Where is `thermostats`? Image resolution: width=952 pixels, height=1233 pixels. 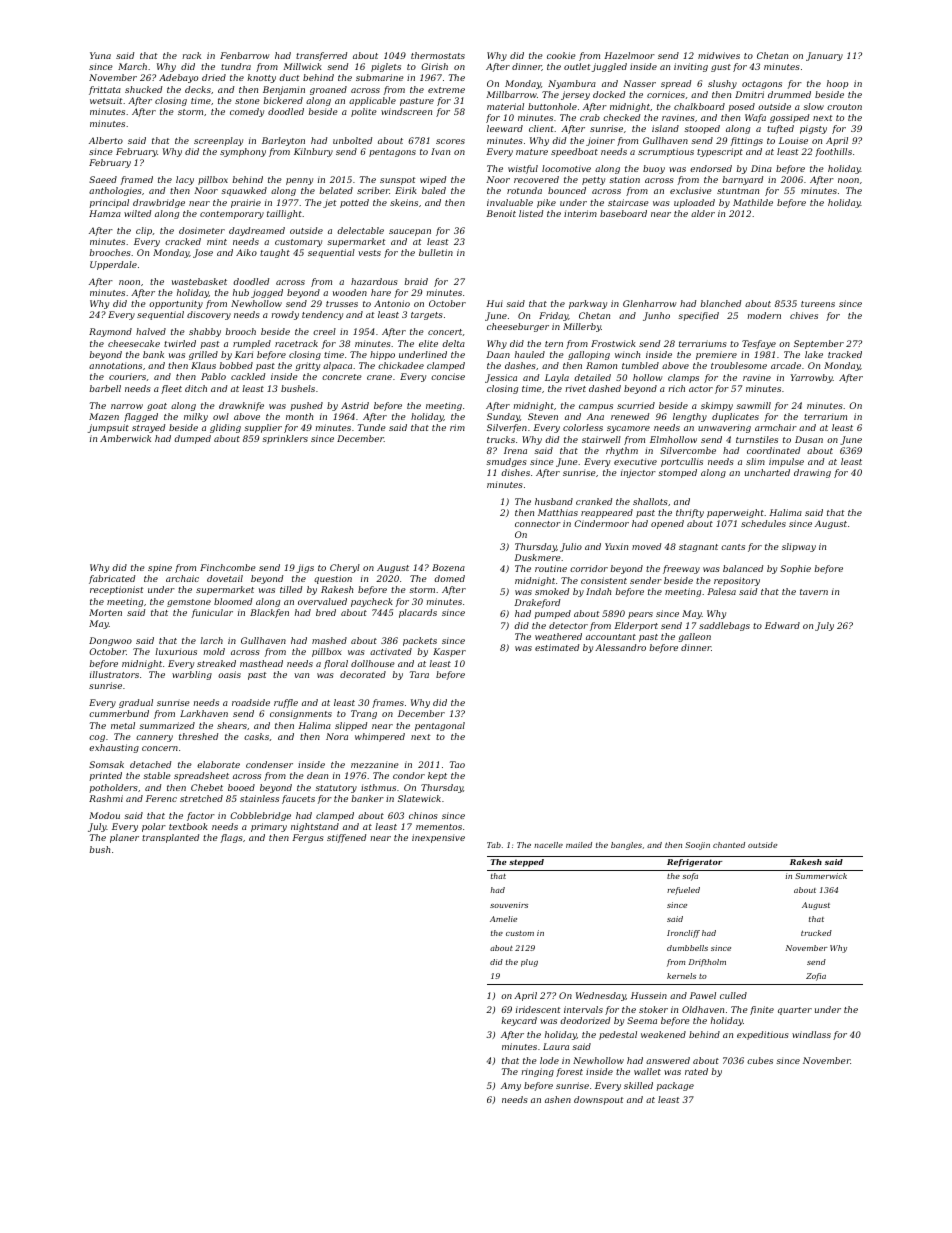
thermostats is located at coordinates (438, 55).
